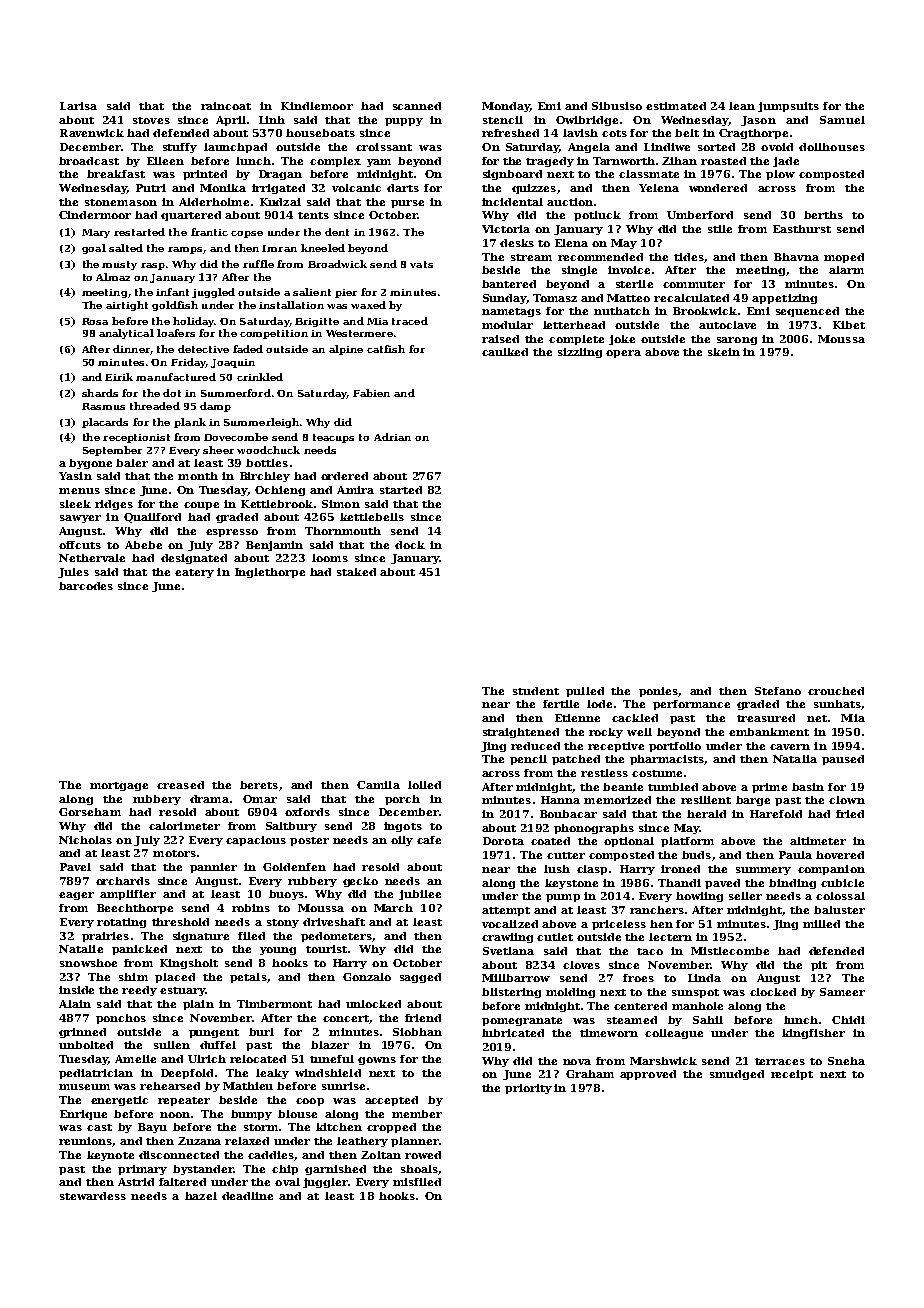  I want to click on Millbarrow, so click(516, 978).
